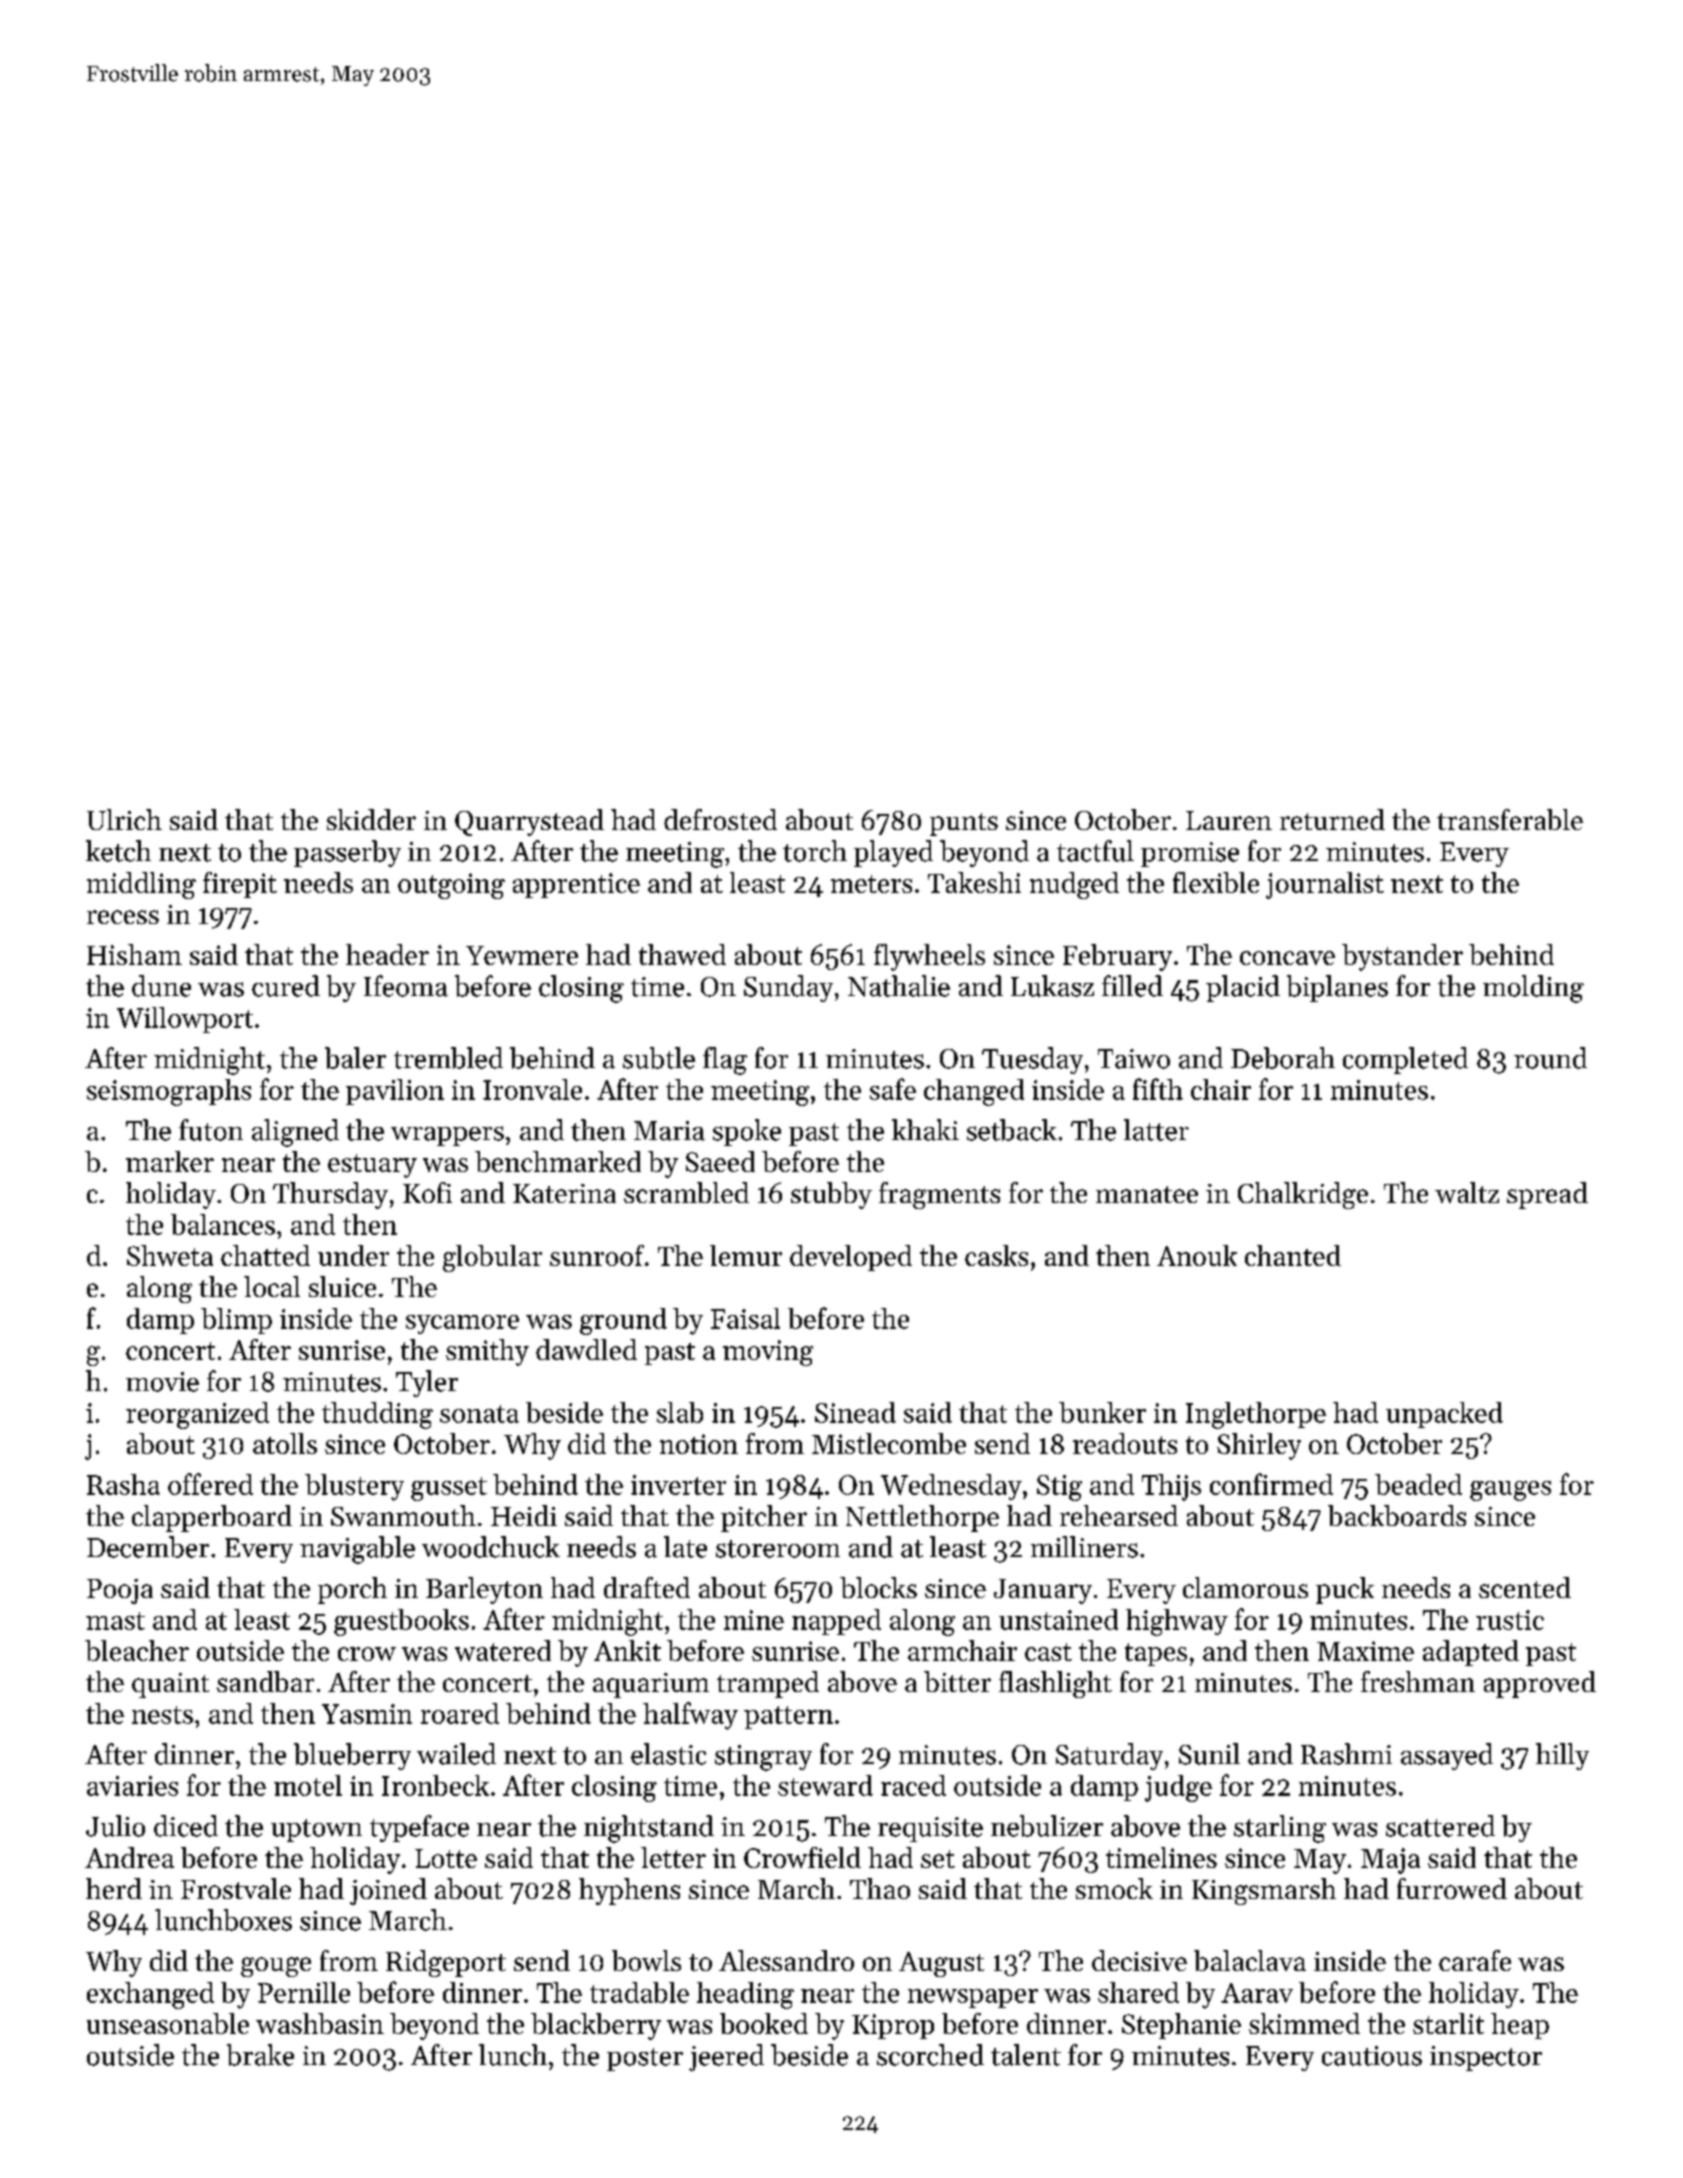 Image resolution: width=1683 pixels, height=2178 pixels. I want to click on passerby, so click(347, 853).
